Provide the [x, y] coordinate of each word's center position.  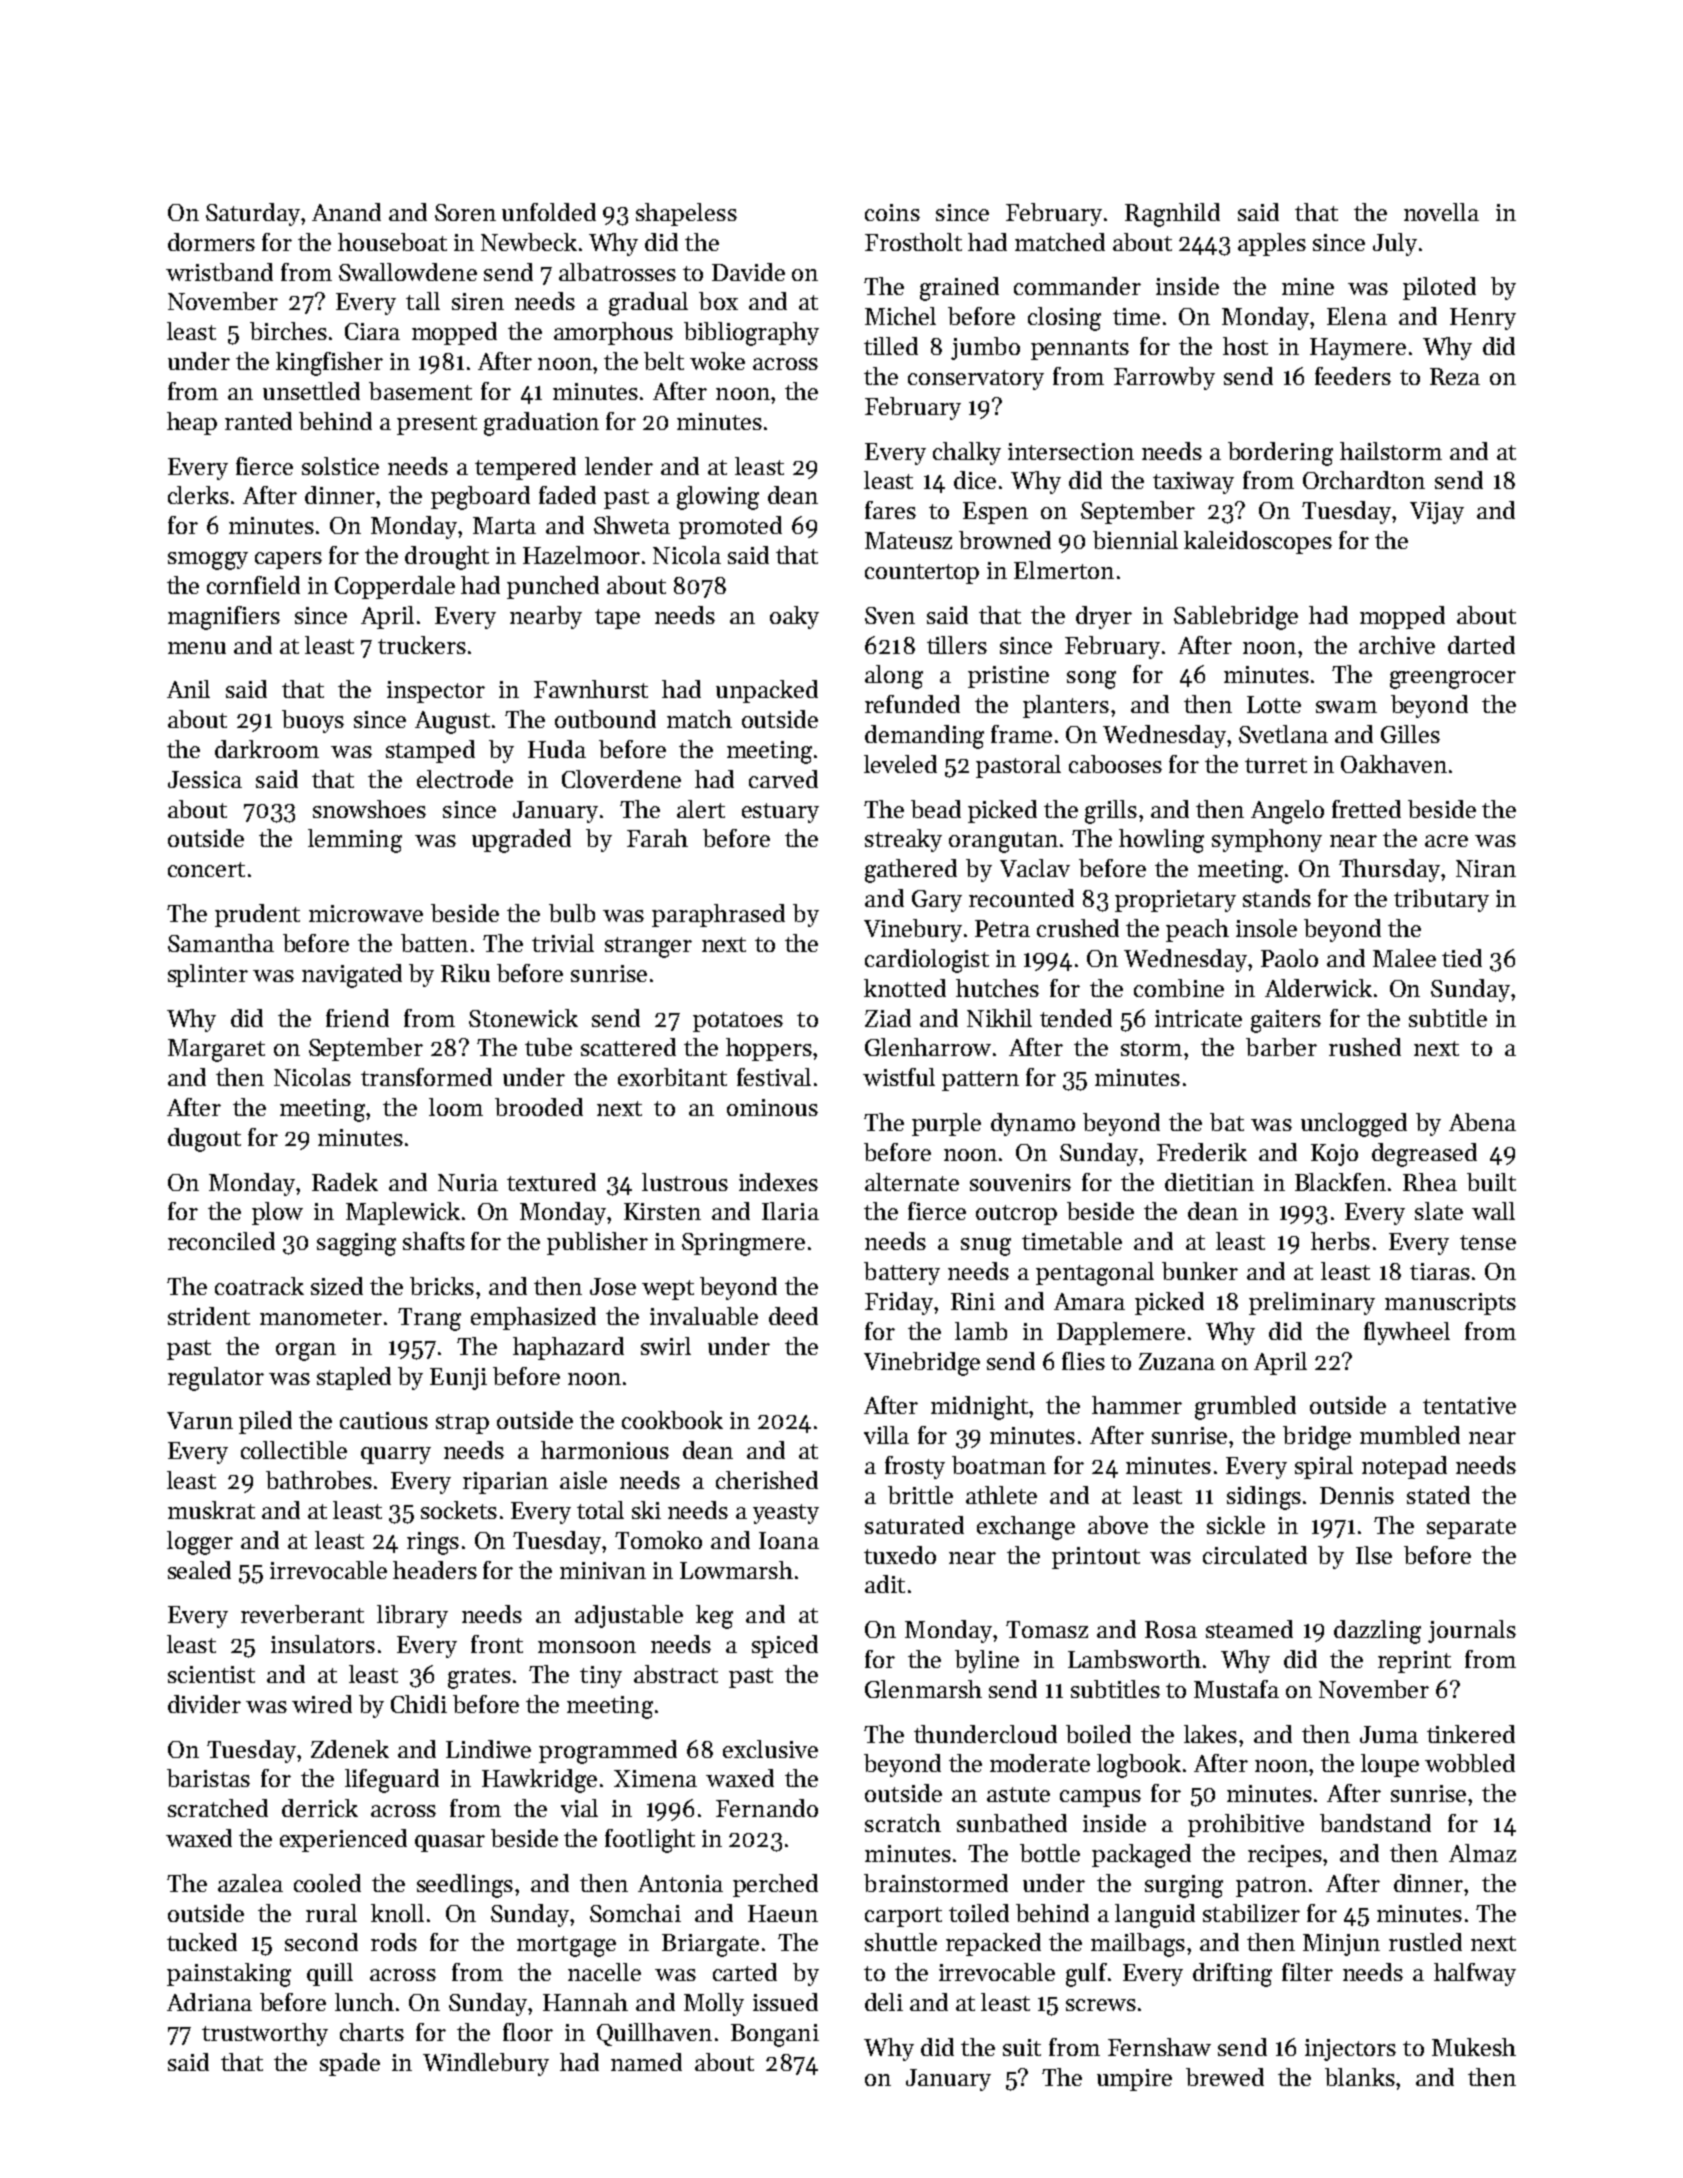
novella [1441, 212]
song [1091, 680]
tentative [1469, 1405]
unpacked [767, 691]
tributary [1441, 900]
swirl [666, 1346]
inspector [436, 692]
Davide [748, 272]
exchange [1026, 1528]
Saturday [253, 214]
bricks [442, 1286]
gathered [911, 871]
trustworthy [265, 2034]
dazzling [1377, 1632]
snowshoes [369, 809]
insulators [323, 1644]
